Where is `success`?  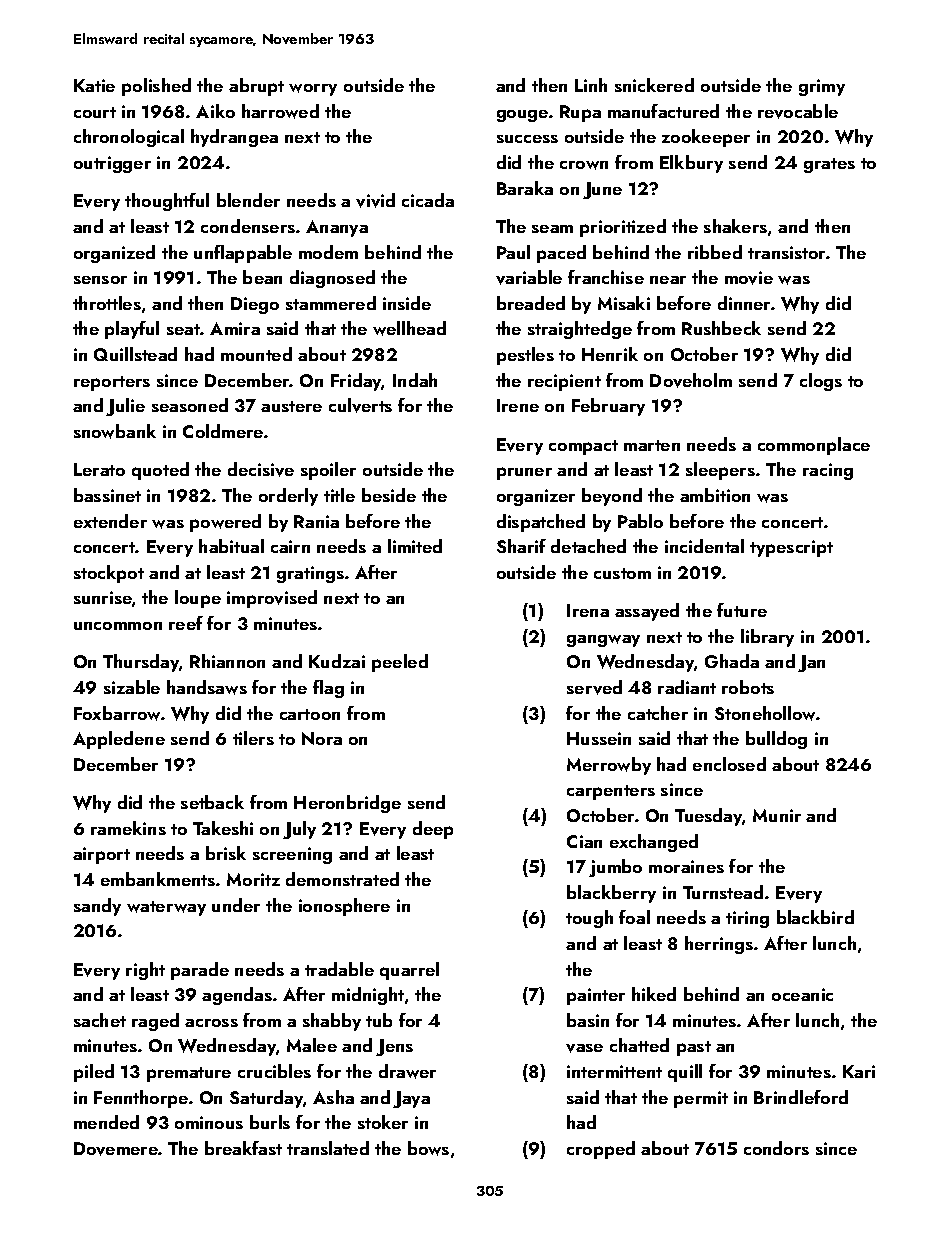 success is located at coordinates (527, 139).
